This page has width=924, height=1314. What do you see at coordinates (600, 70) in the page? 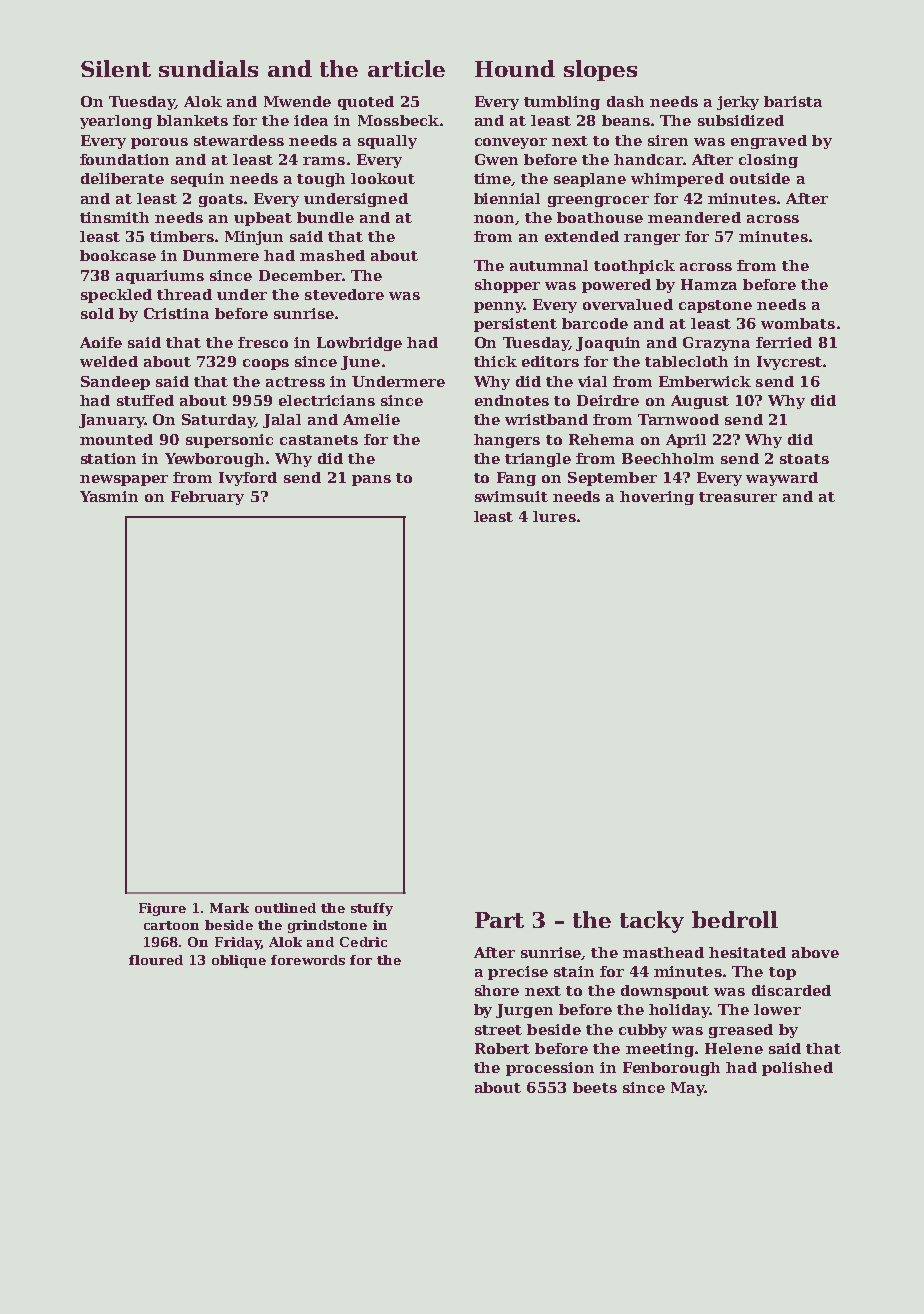
I see `slopes` at bounding box center [600, 70].
